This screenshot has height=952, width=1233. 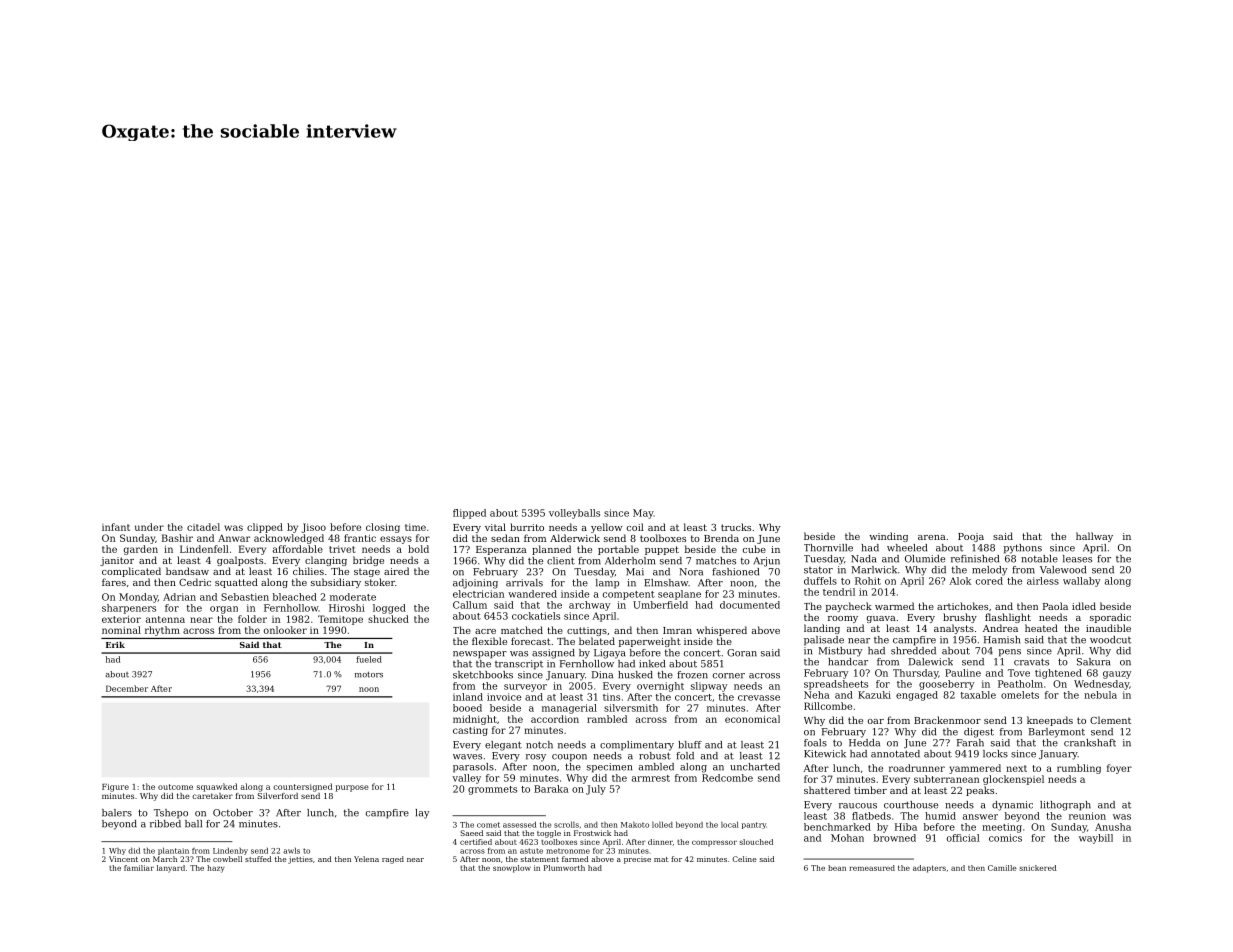 I want to click on refinished, so click(x=975, y=559).
